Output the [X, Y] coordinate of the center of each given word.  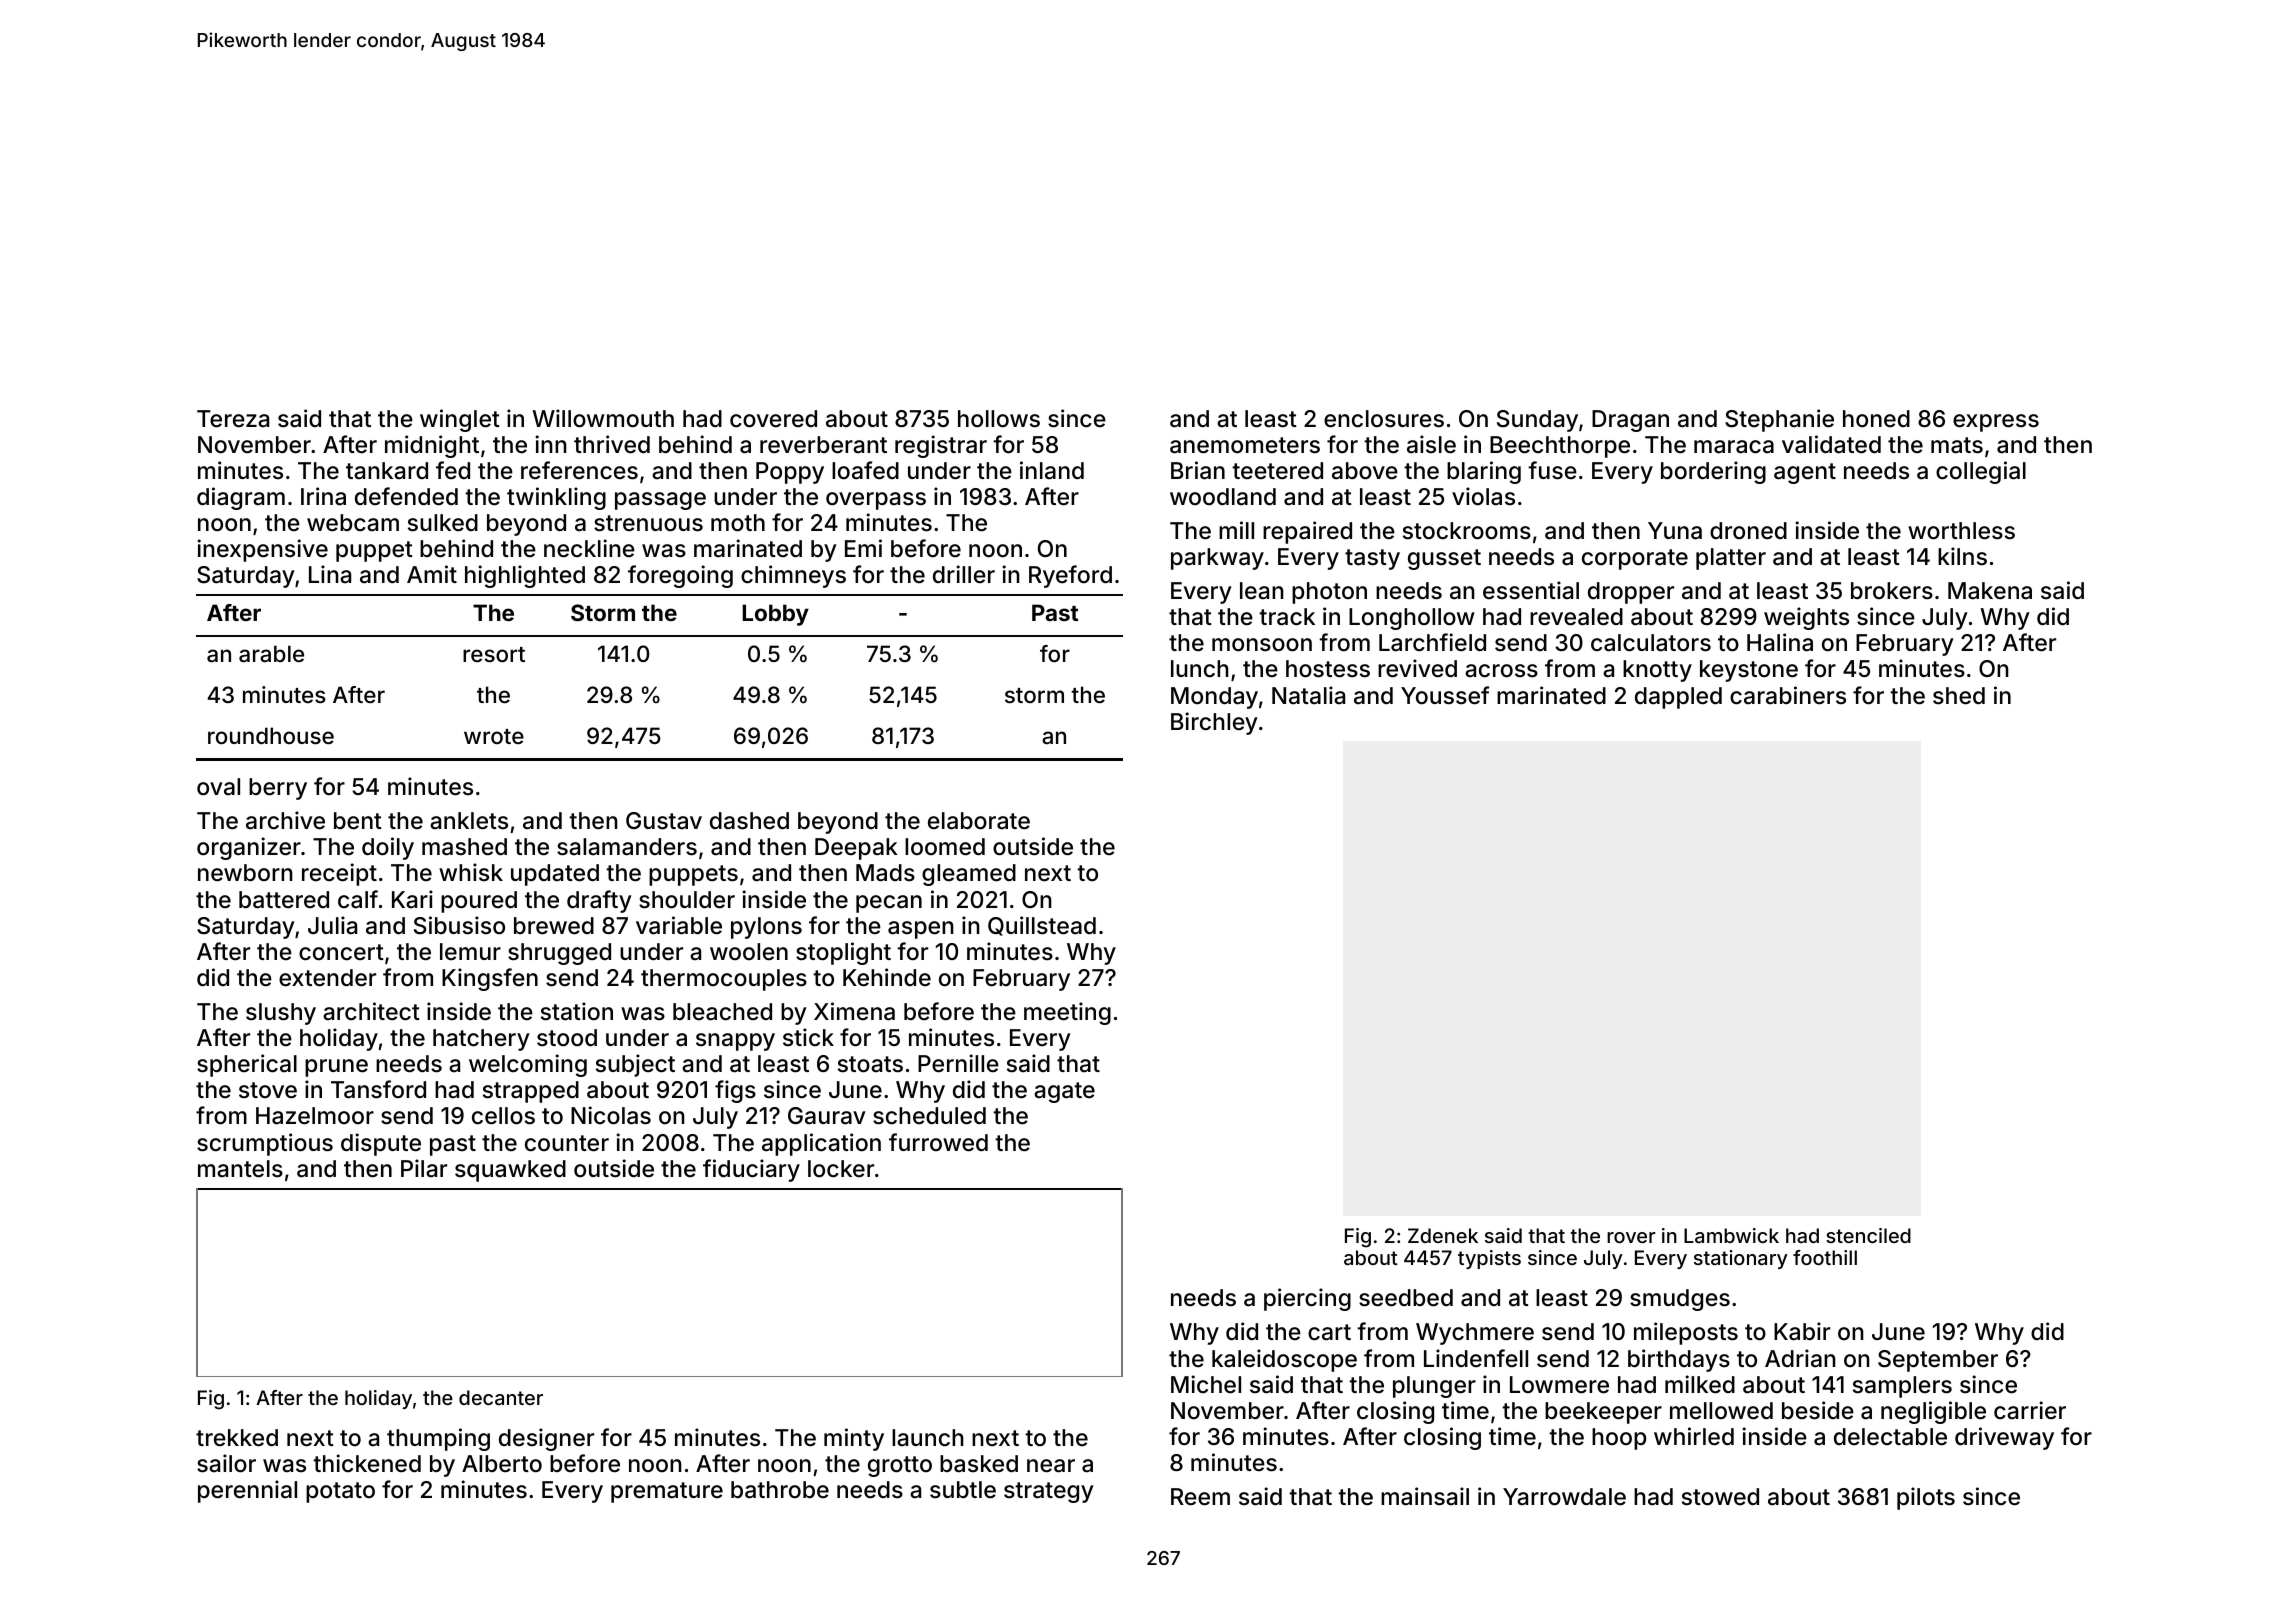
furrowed [938, 1142]
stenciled [1868, 1235]
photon [1329, 593]
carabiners [1788, 695]
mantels [240, 1169]
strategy [1049, 1492]
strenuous [648, 523]
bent [358, 821]
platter [1731, 559]
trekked [237, 1438]
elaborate [979, 821]
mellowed [1721, 1411]
